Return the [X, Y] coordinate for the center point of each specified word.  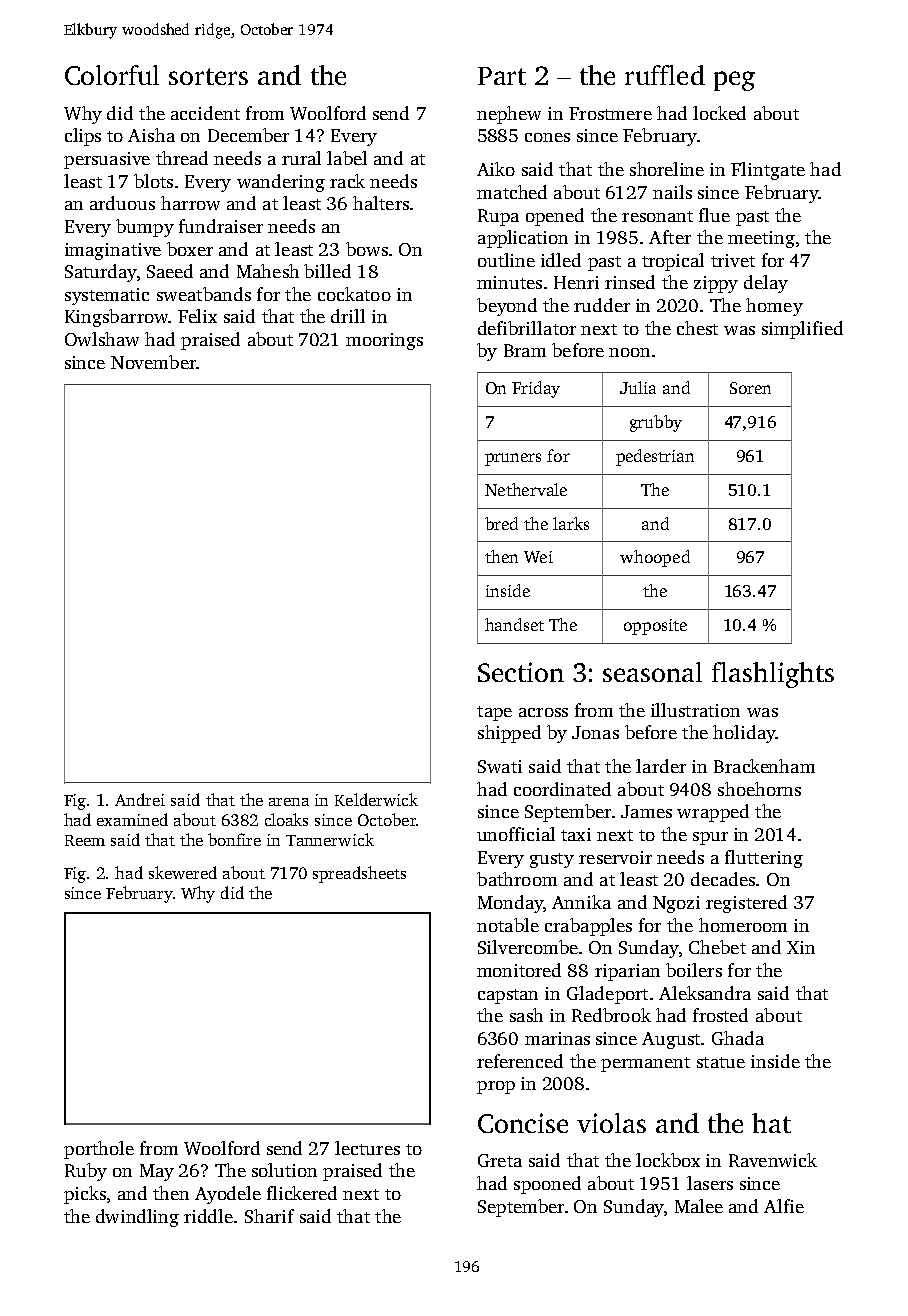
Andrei [140, 799]
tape [494, 713]
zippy [716, 284]
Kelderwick [376, 799]
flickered [302, 1193]
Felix [197, 316]
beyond [507, 307]
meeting [761, 239]
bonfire [234, 839]
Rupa [498, 217]
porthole [99, 1150]
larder [661, 766]
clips [83, 137]
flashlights [773, 675]
